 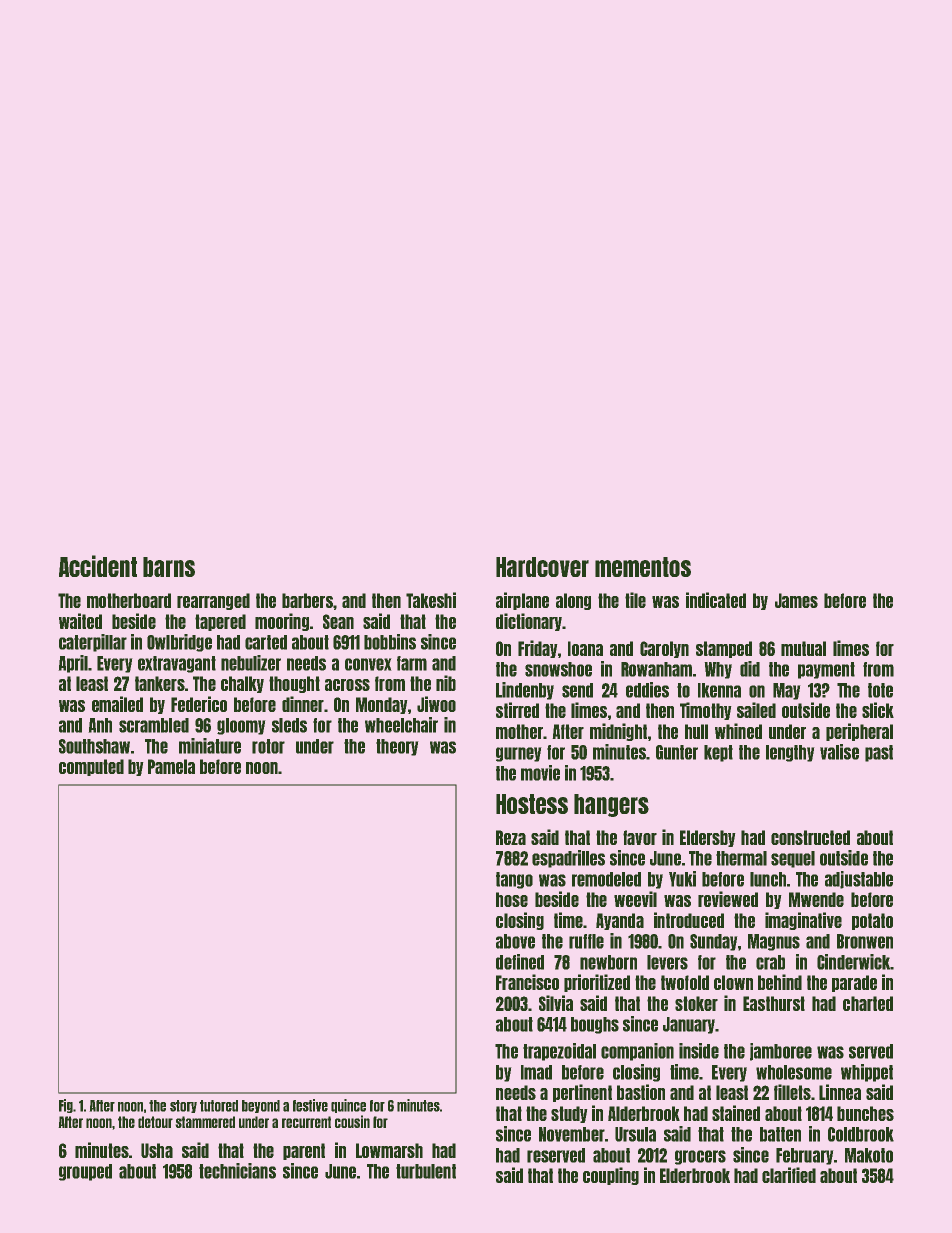 I want to click on nib, so click(x=446, y=683).
